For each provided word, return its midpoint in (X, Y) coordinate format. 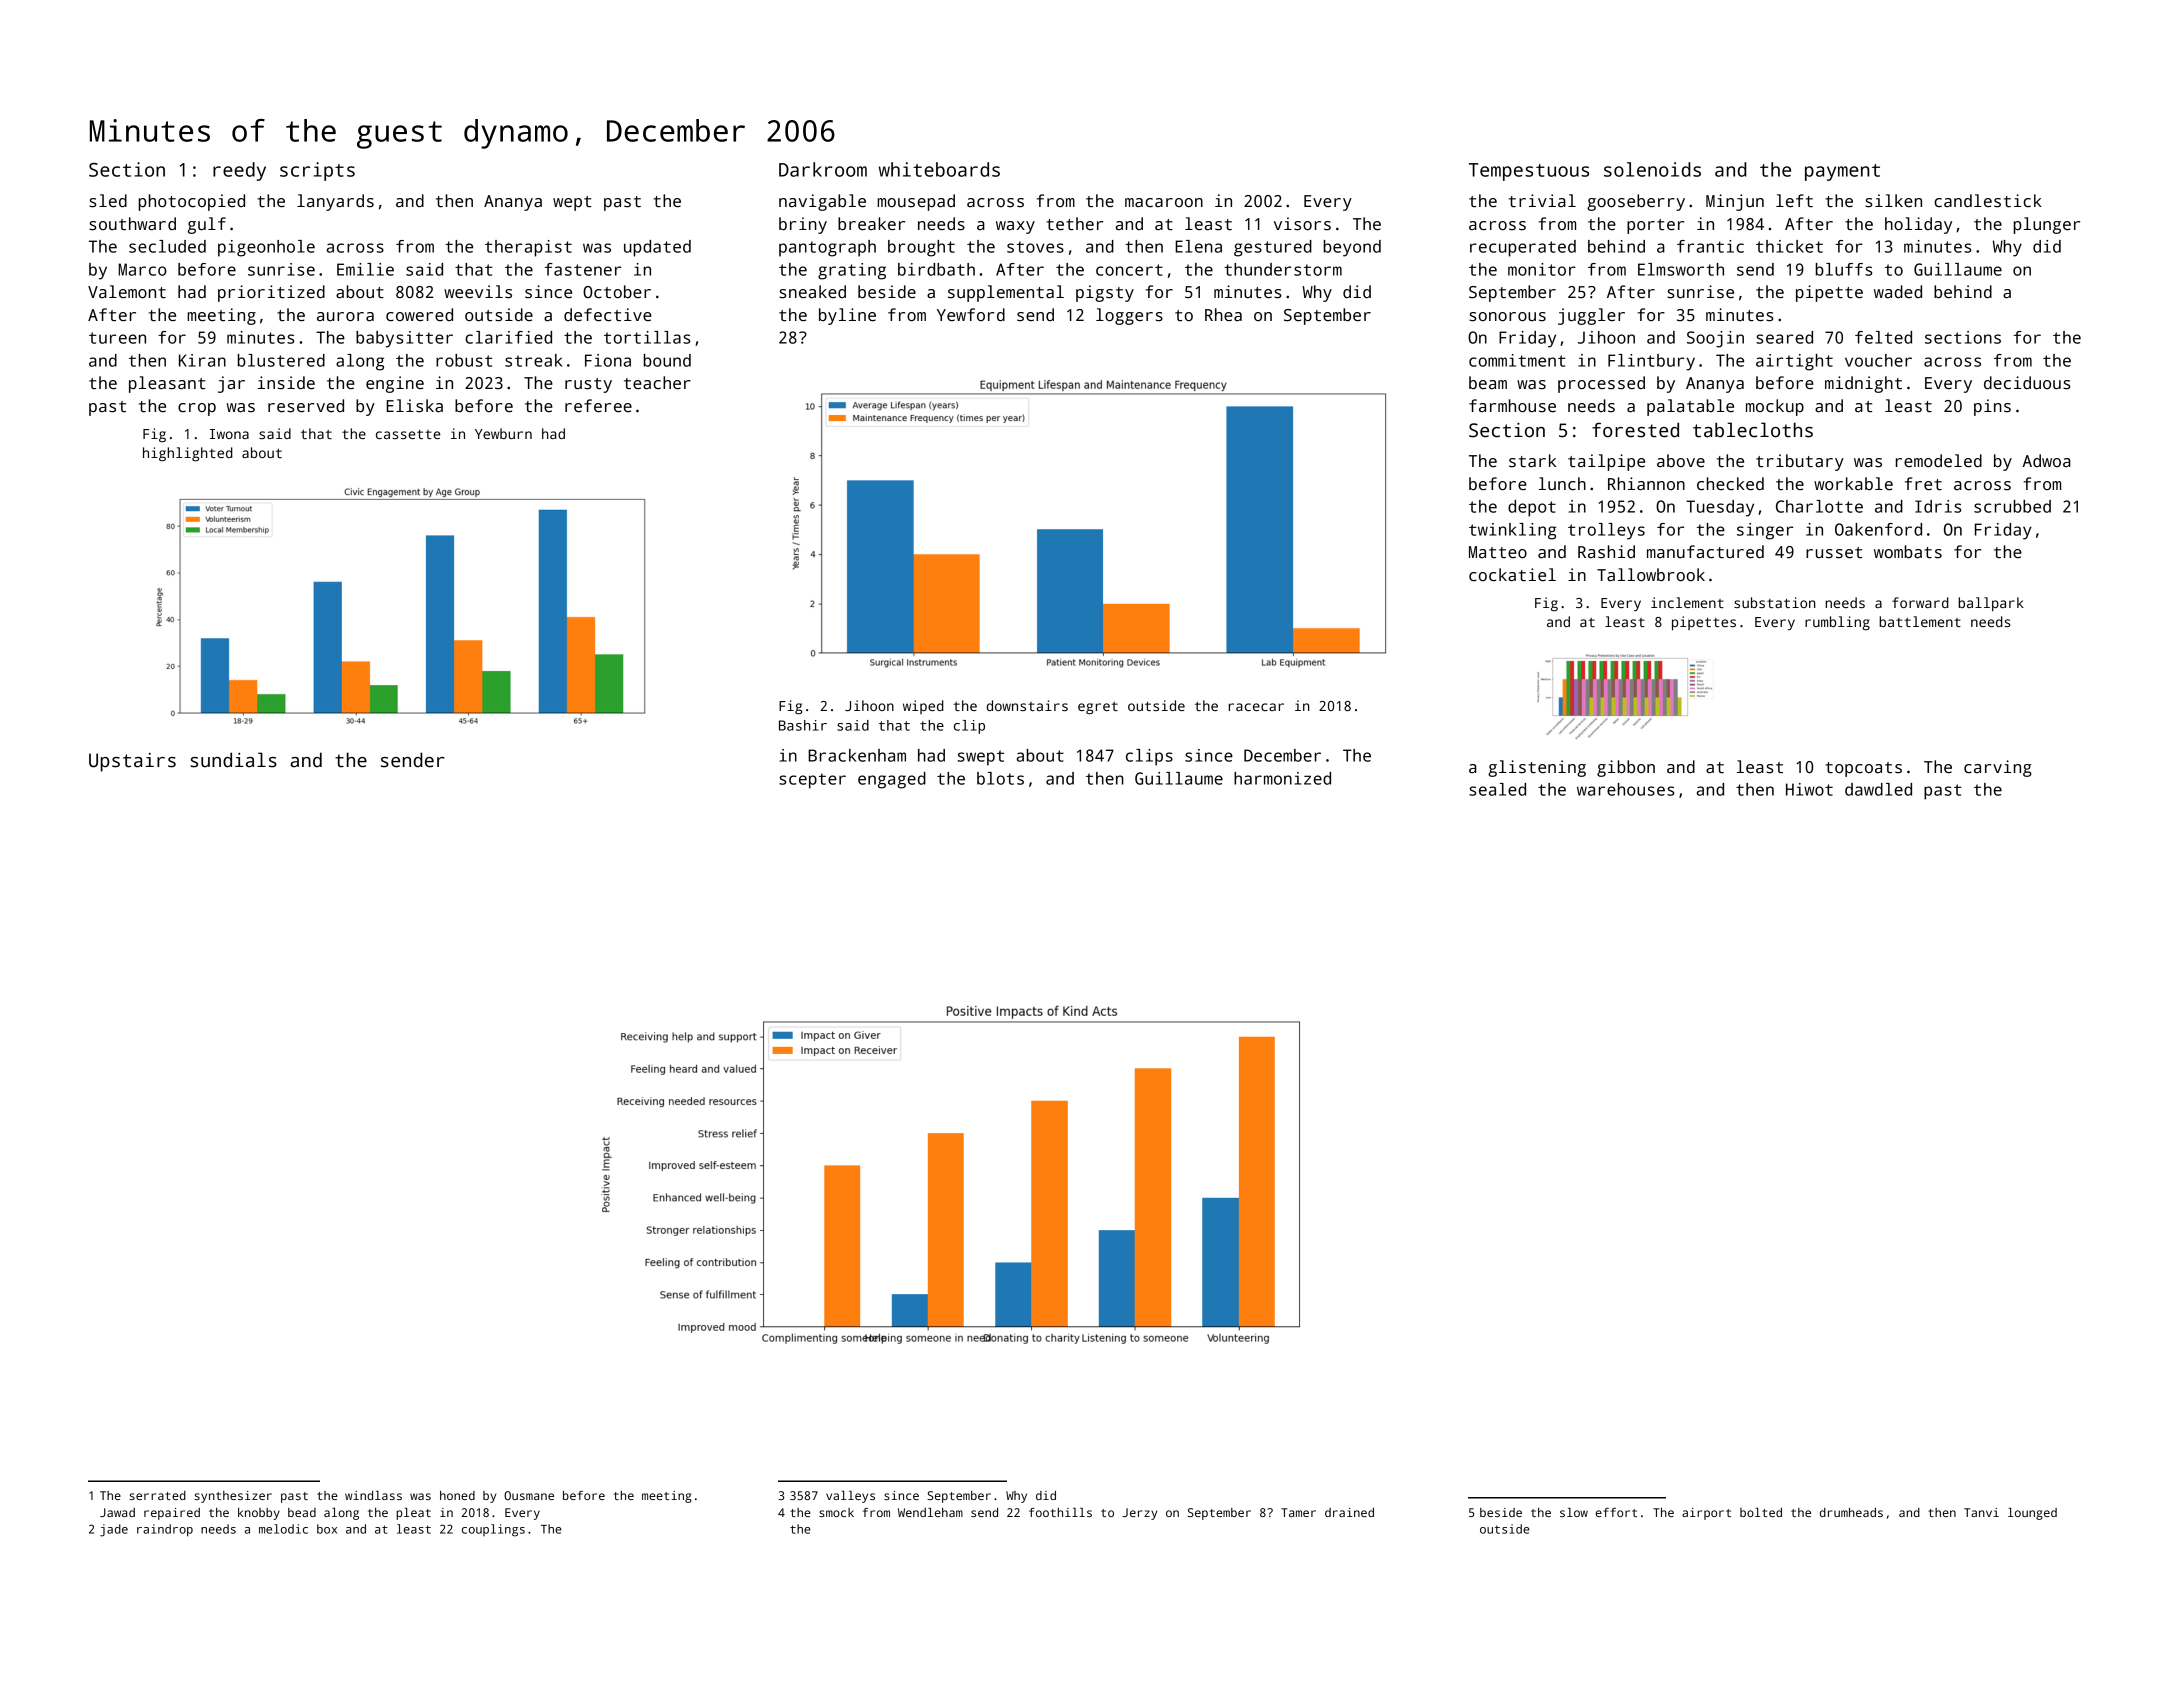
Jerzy (1139, 1514)
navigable (822, 202)
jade (114, 1530)
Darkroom (823, 169)
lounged (2032, 1514)
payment (1842, 172)
